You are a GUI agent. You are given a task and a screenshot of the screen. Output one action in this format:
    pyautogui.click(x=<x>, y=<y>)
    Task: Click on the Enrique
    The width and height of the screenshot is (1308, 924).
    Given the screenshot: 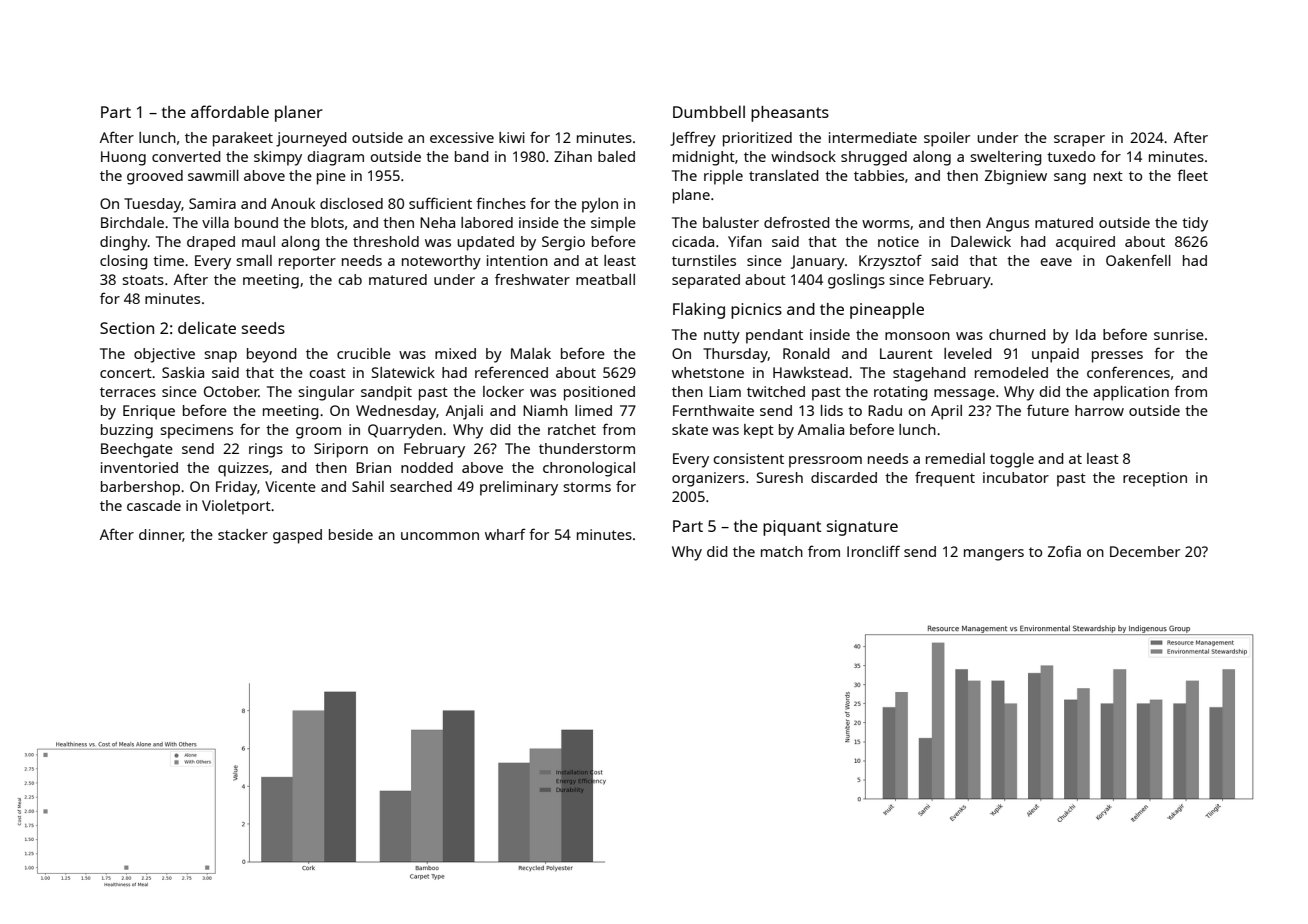 What is the action you would take?
    pyautogui.click(x=149, y=412)
